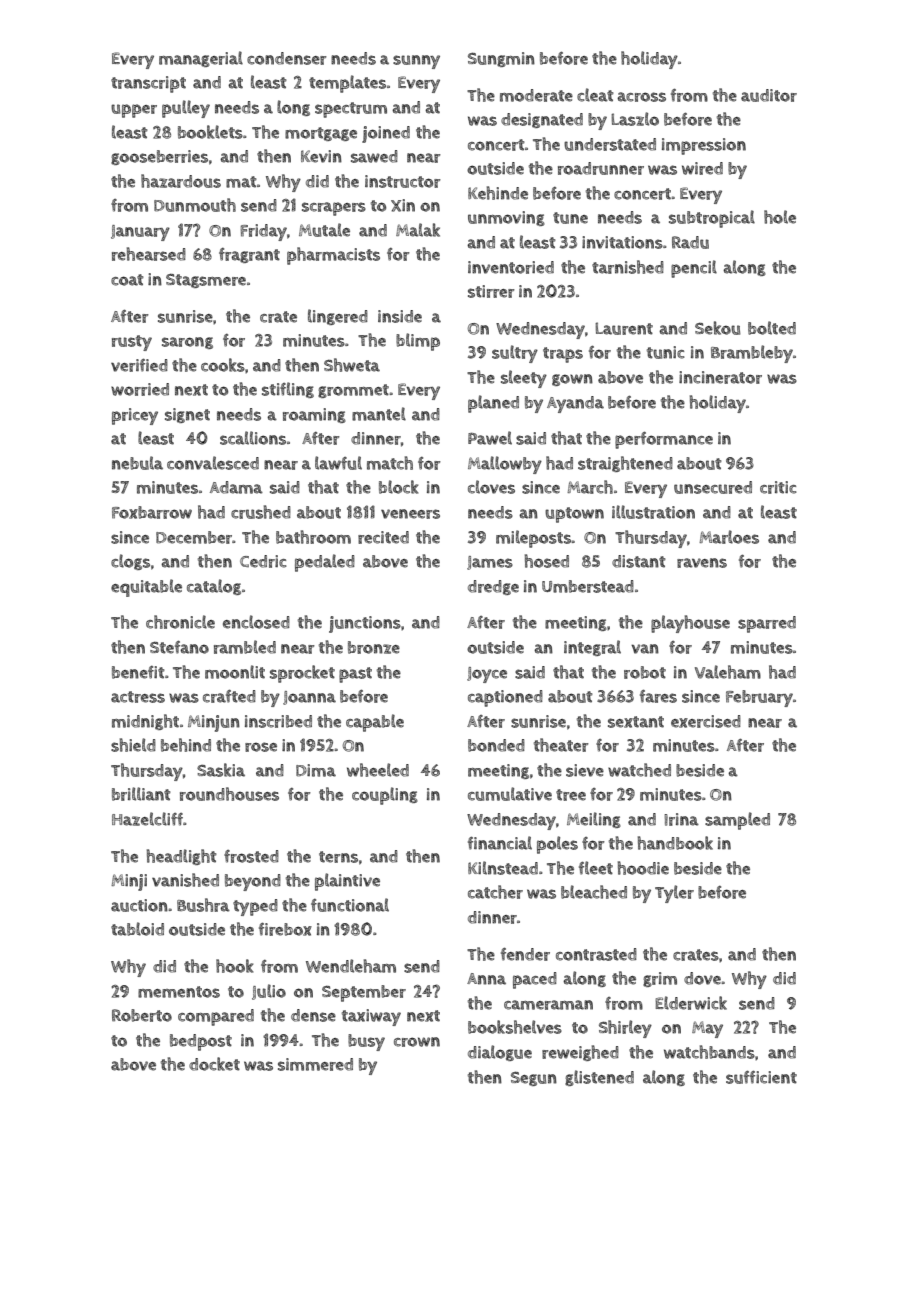 The image size is (908, 1316). I want to click on Shweta, so click(352, 365).
